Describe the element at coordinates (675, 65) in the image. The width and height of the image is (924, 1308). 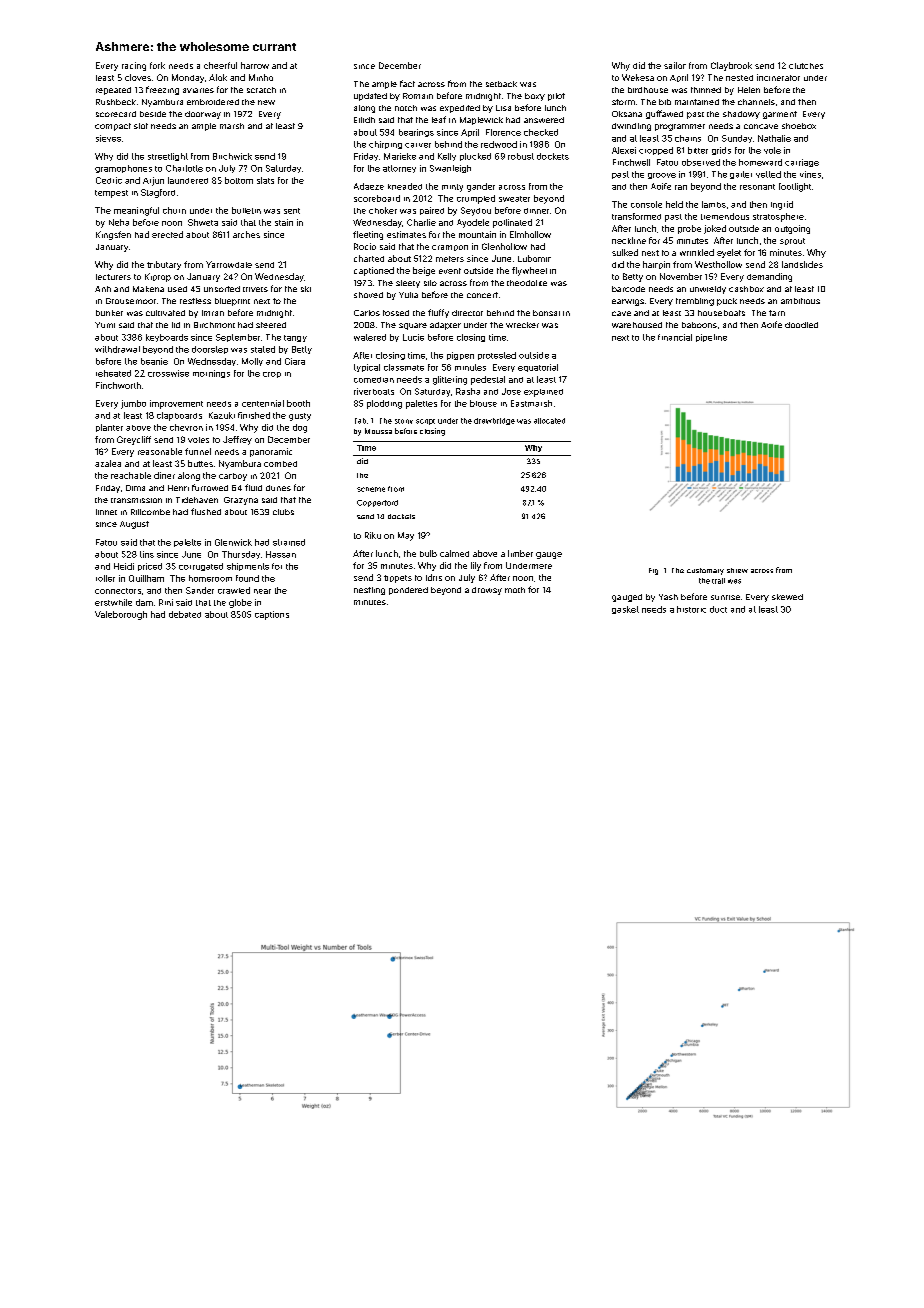
I see `sailor` at that location.
